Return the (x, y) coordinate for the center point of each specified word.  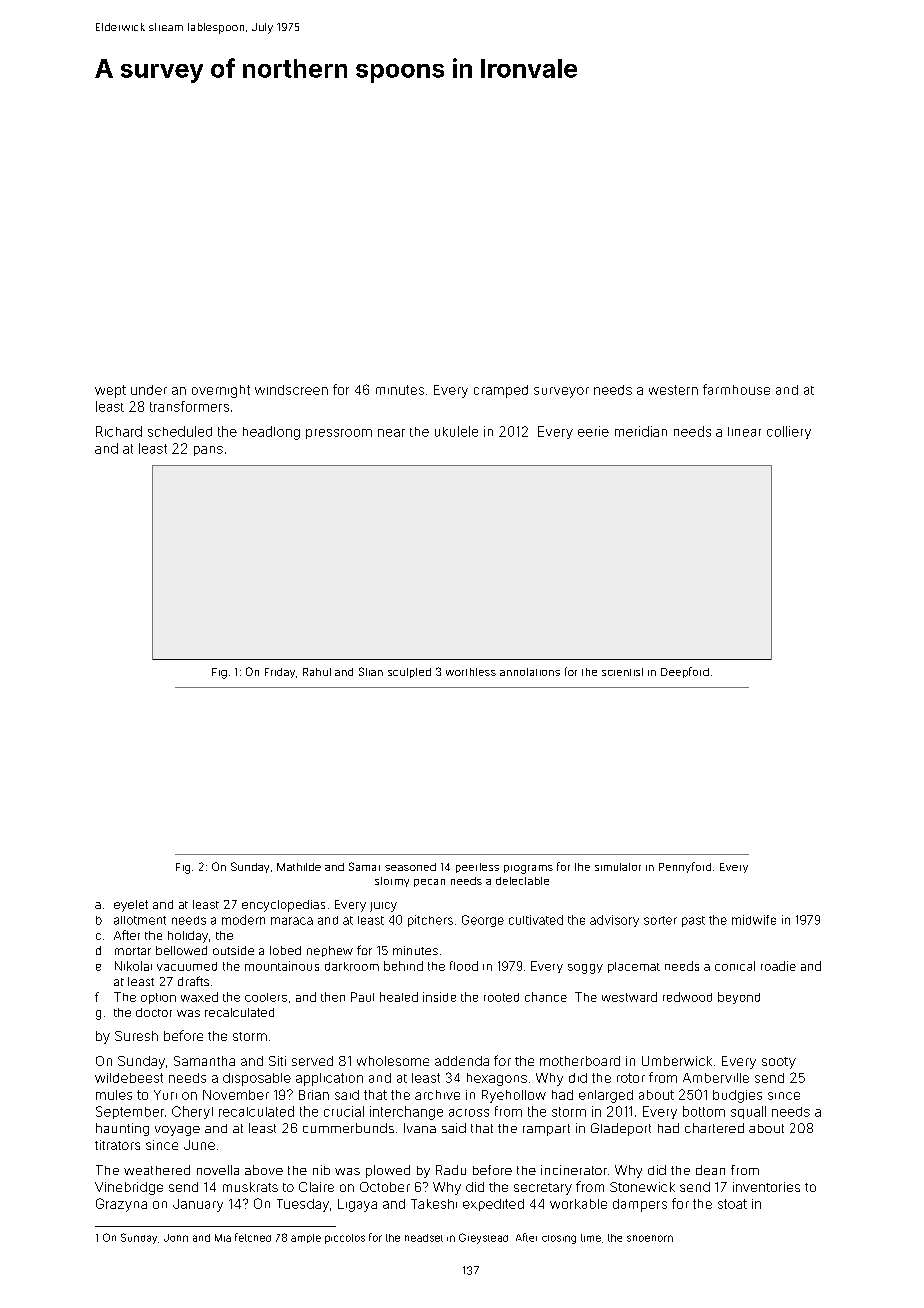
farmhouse (736, 389)
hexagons (497, 1079)
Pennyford (685, 867)
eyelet (131, 906)
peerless (477, 868)
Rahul (317, 672)
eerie (593, 431)
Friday (280, 673)
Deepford (685, 672)
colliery (789, 432)
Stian (371, 671)
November (236, 1095)
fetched (253, 1237)
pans (208, 451)
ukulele (456, 431)
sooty (779, 1063)
